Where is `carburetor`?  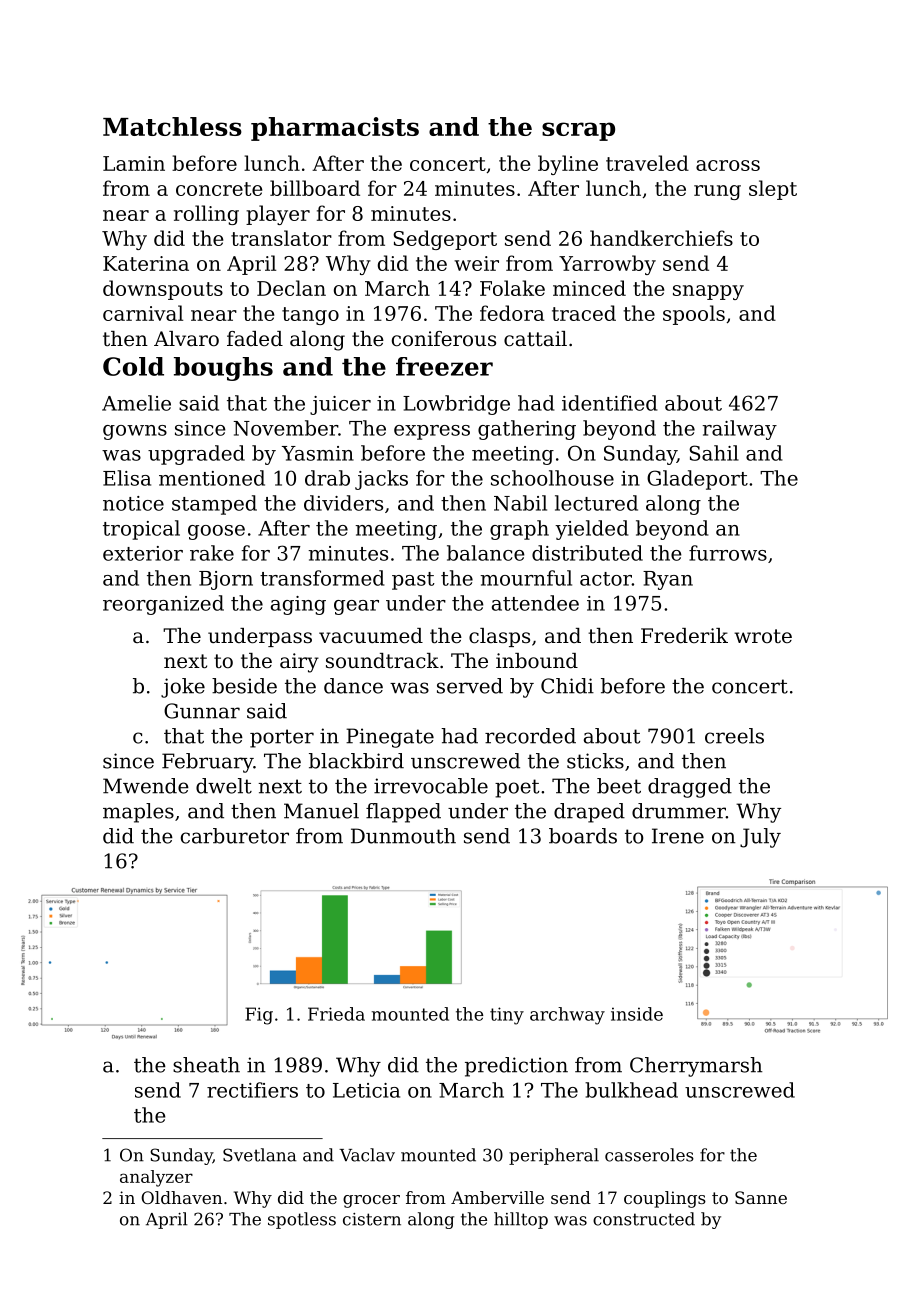 carburetor is located at coordinates (235, 836).
